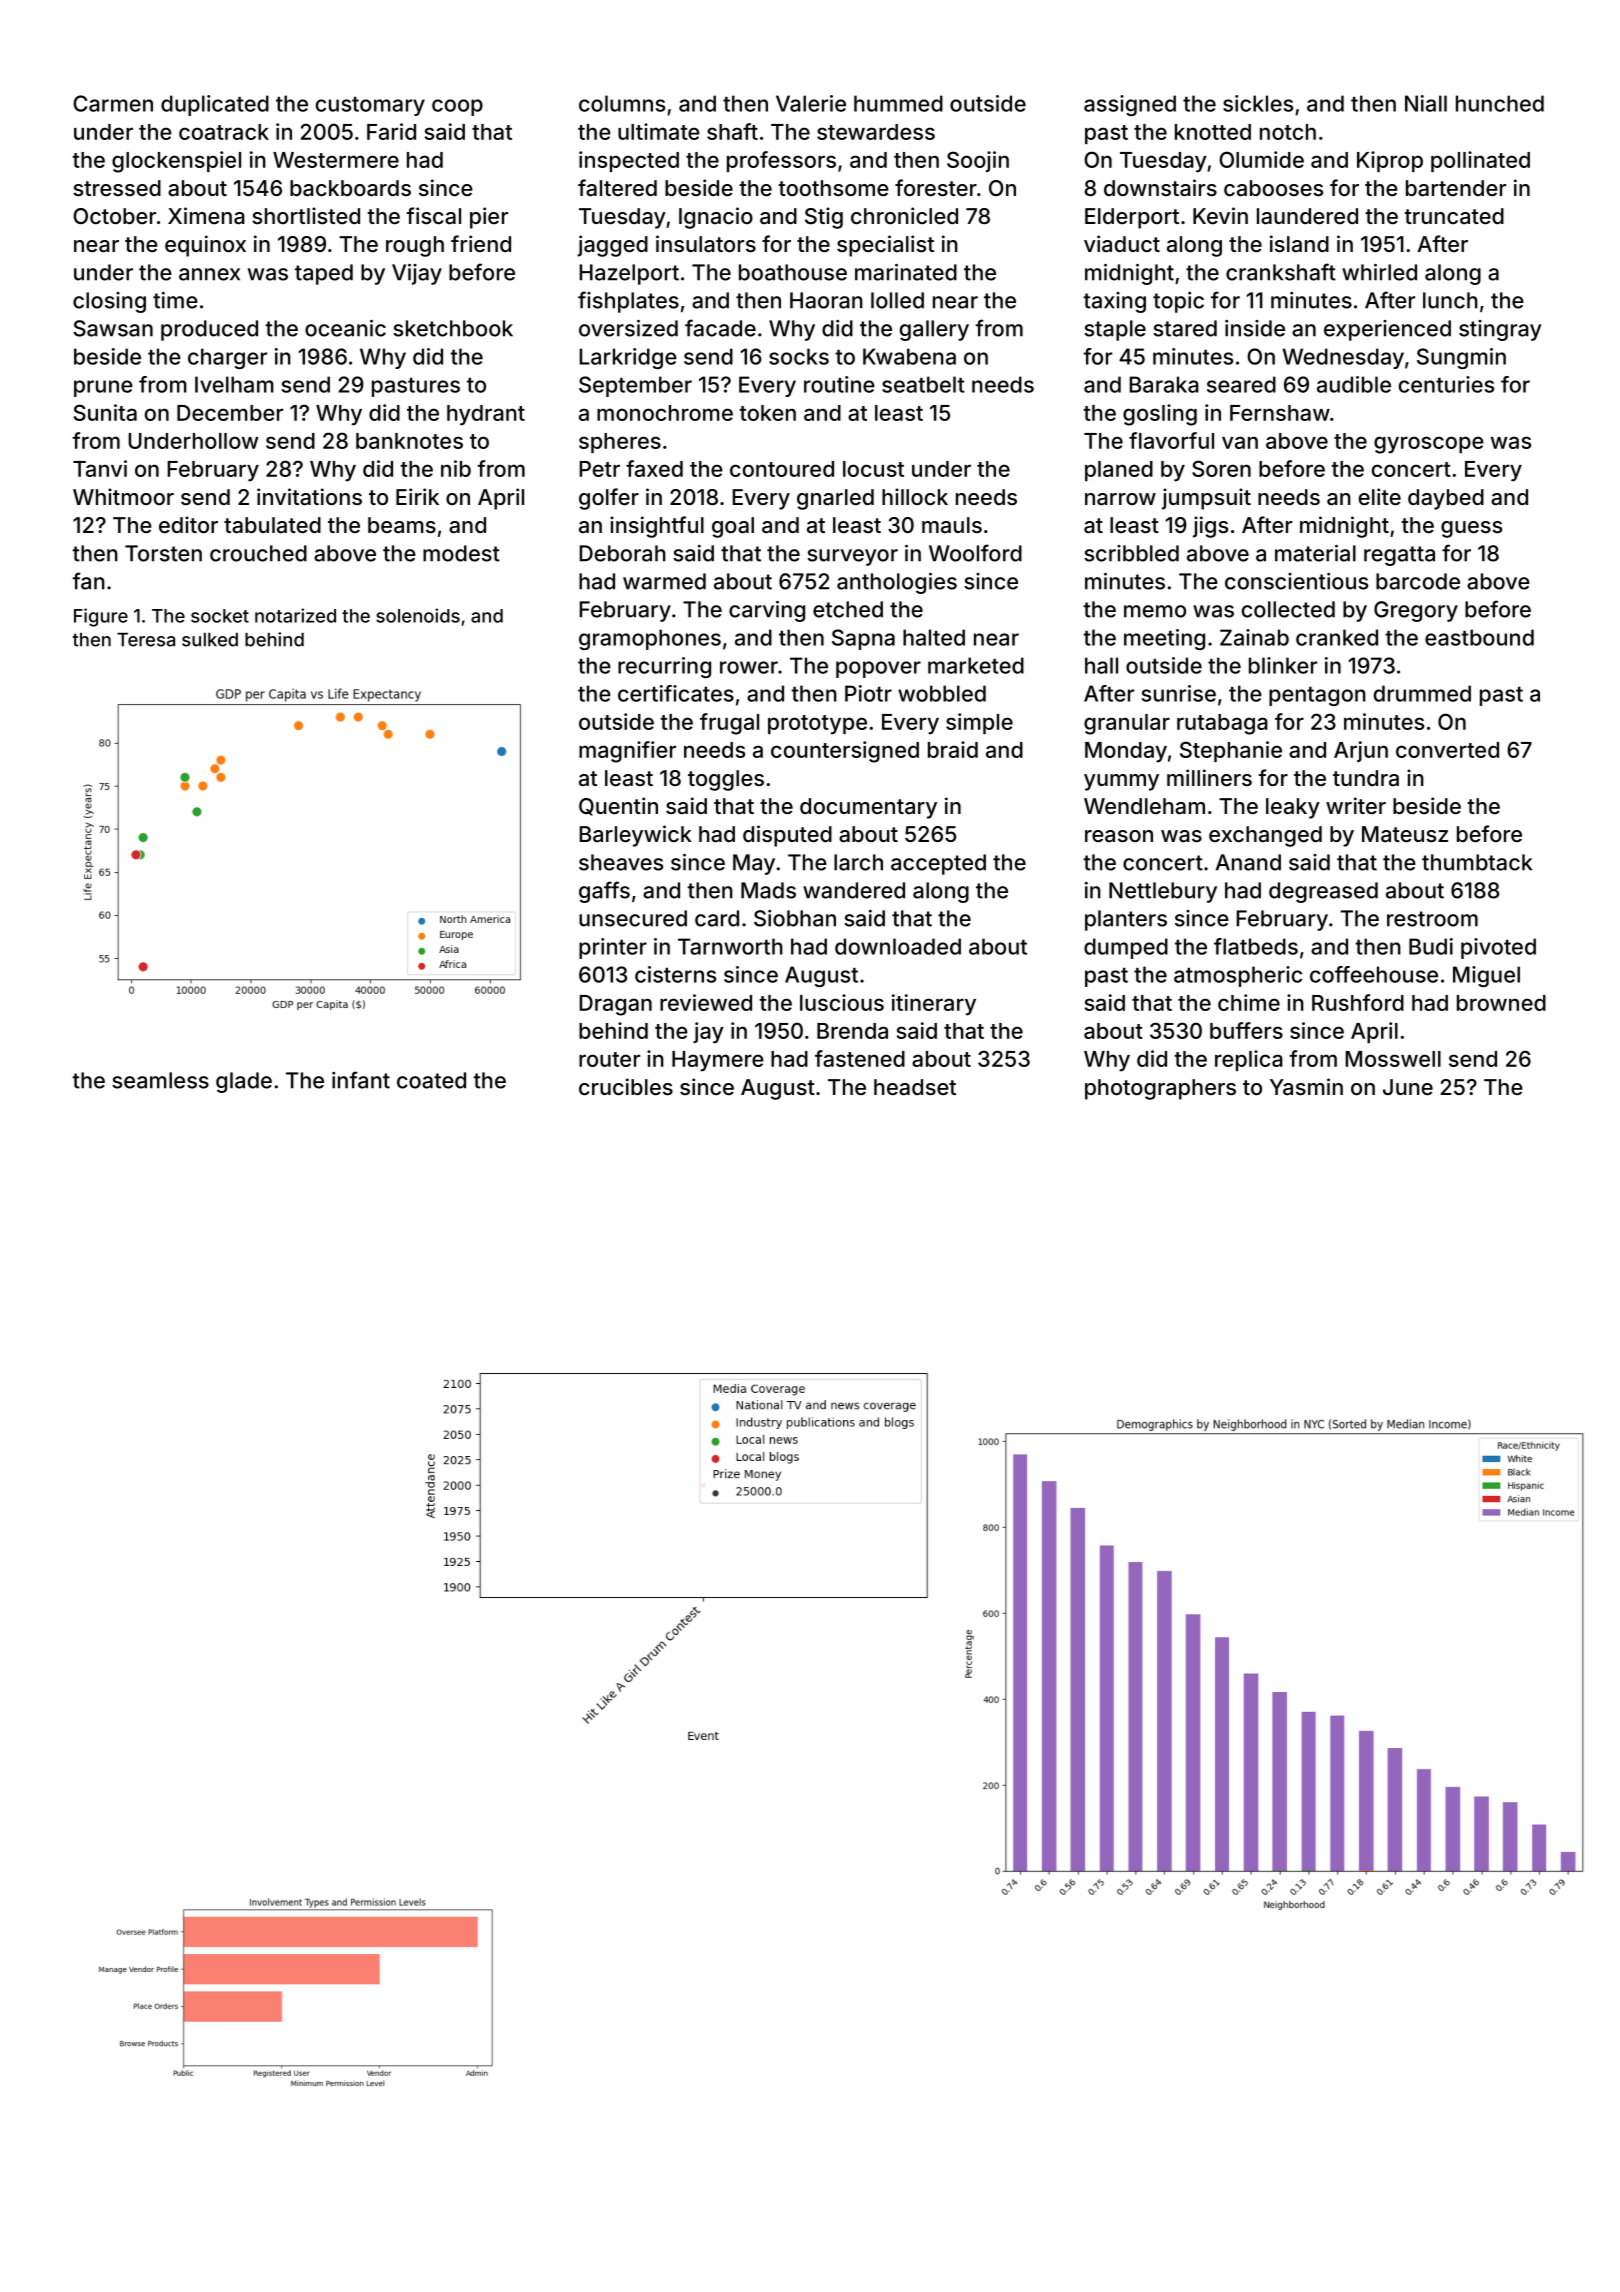 Image resolution: width=1620 pixels, height=2292 pixels. What do you see at coordinates (1283, 665) in the screenshot?
I see `blinker` at bounding box center [1283, 665].
